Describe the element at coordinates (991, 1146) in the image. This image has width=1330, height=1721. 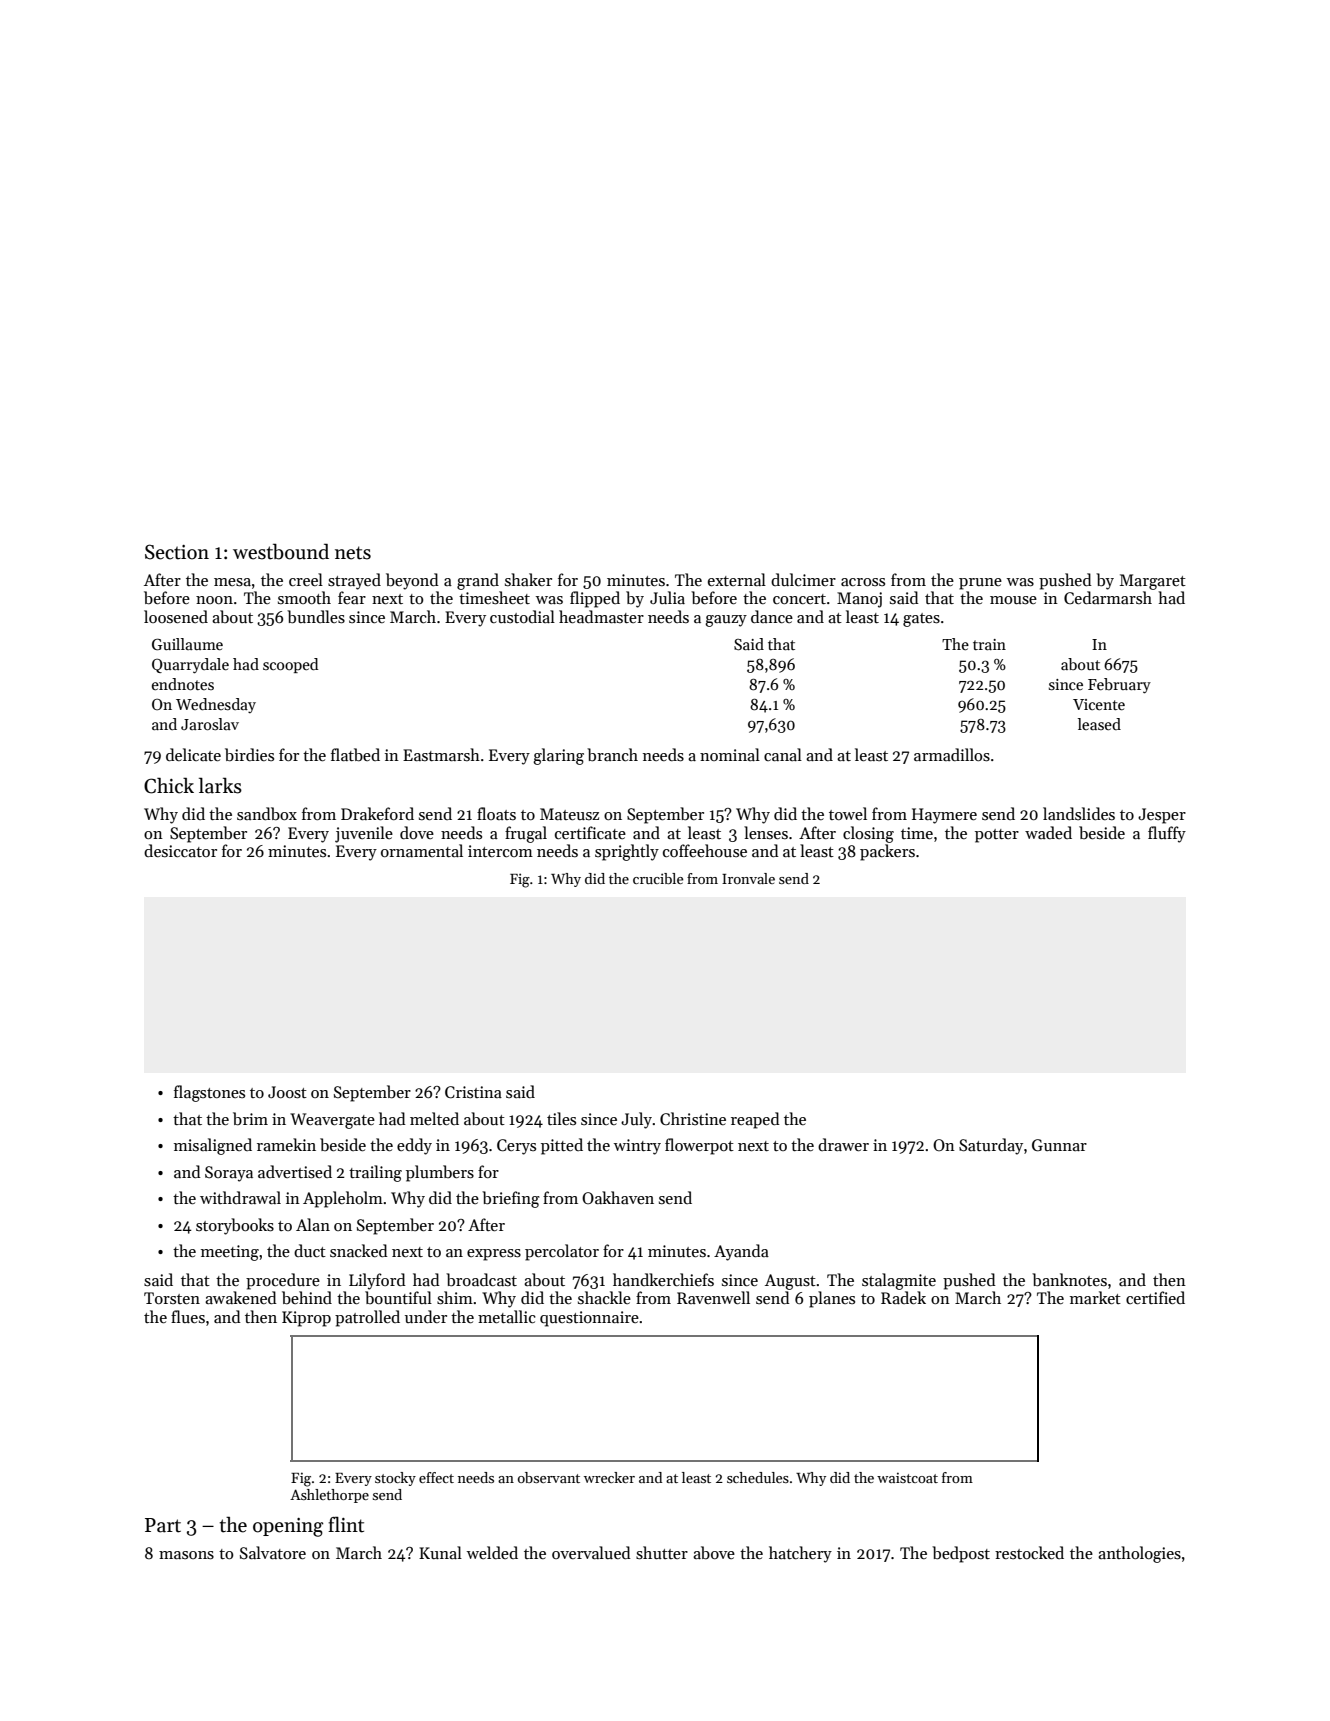
I see `Saturday` at that location.
